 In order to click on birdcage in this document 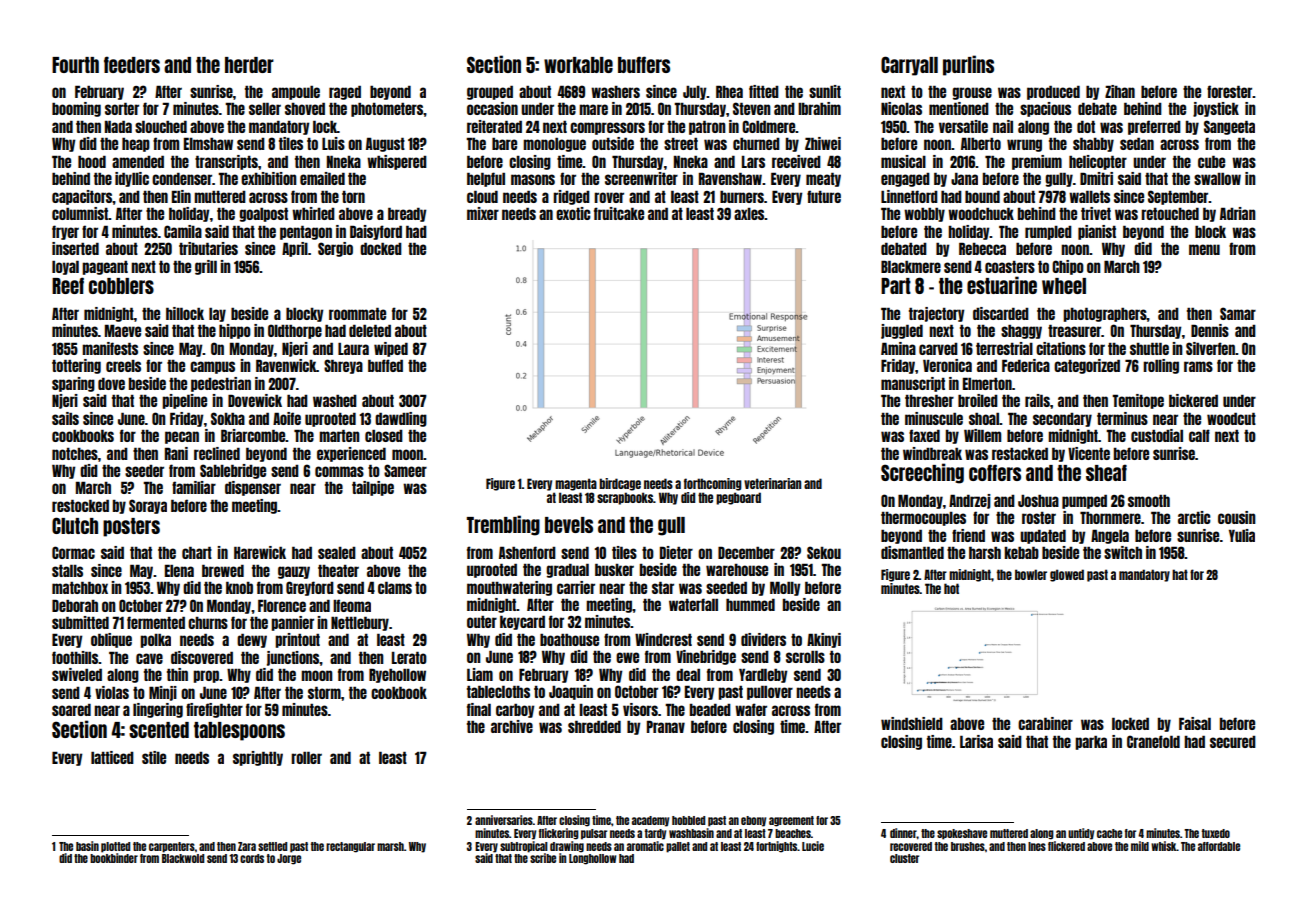, I will do `click(620, 484)`.
